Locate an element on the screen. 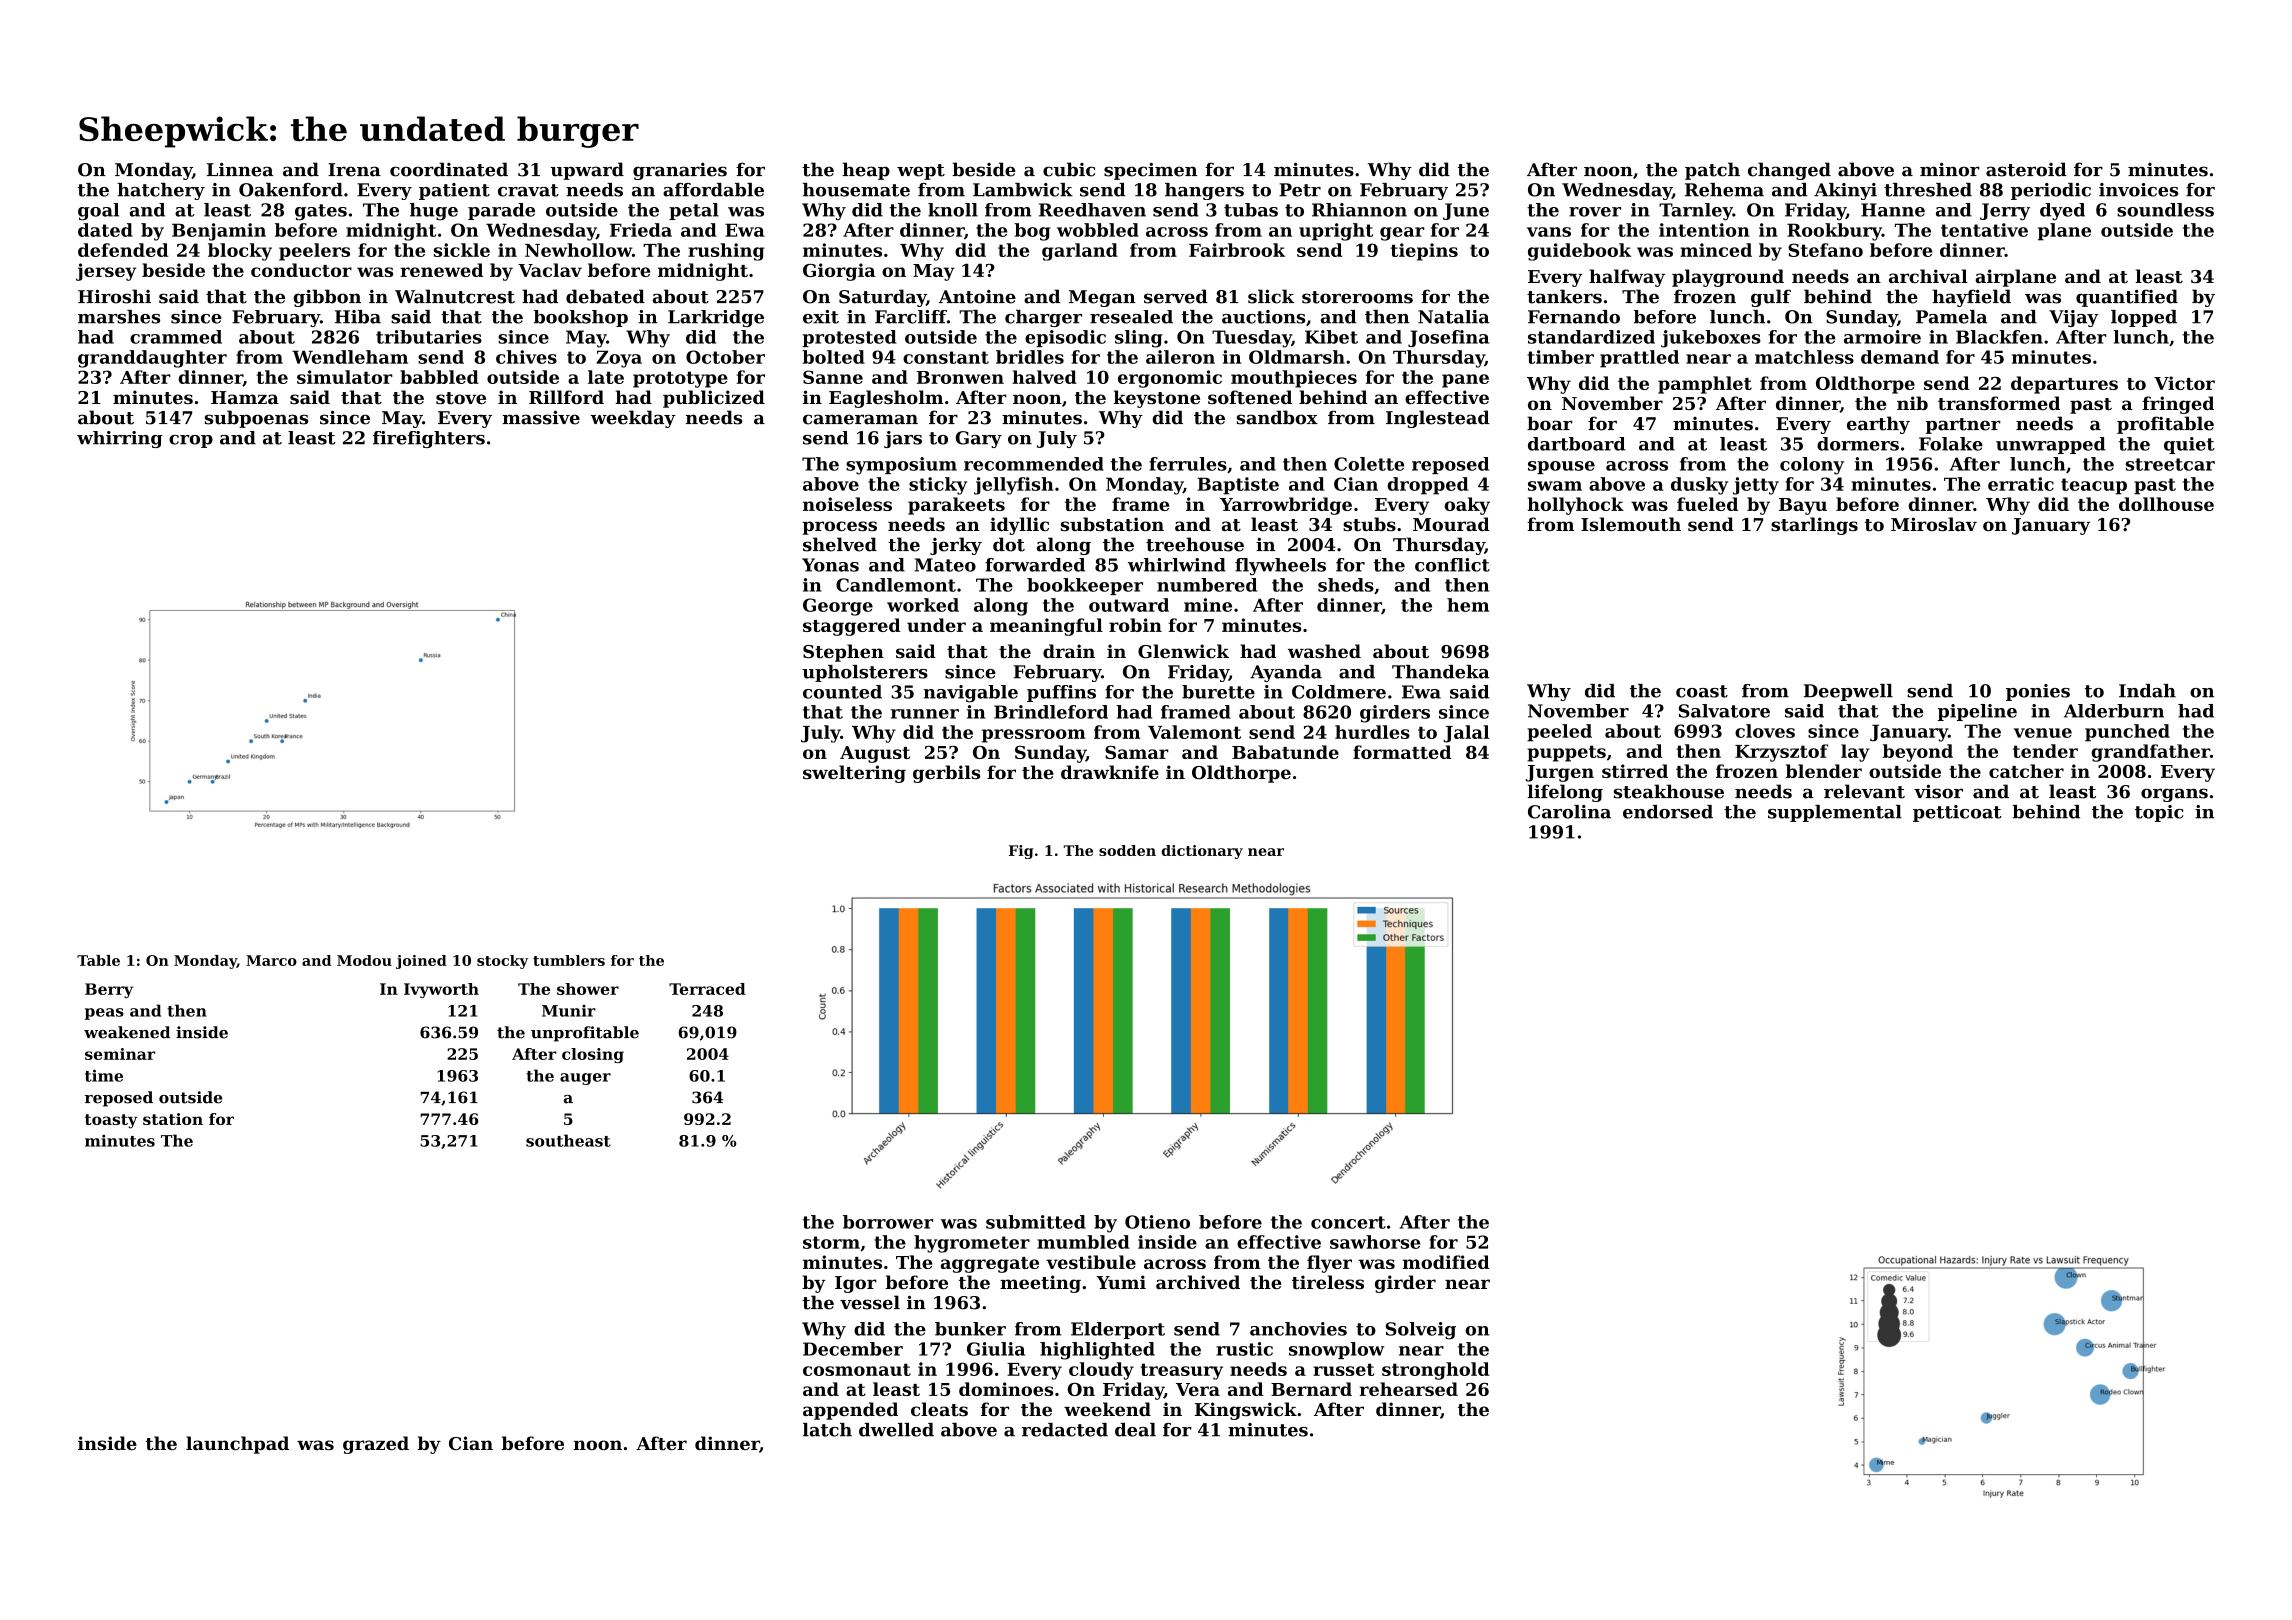 The height and width of the screenshot is (1620, 2292). auger is located at coordinates (585, 1079).
